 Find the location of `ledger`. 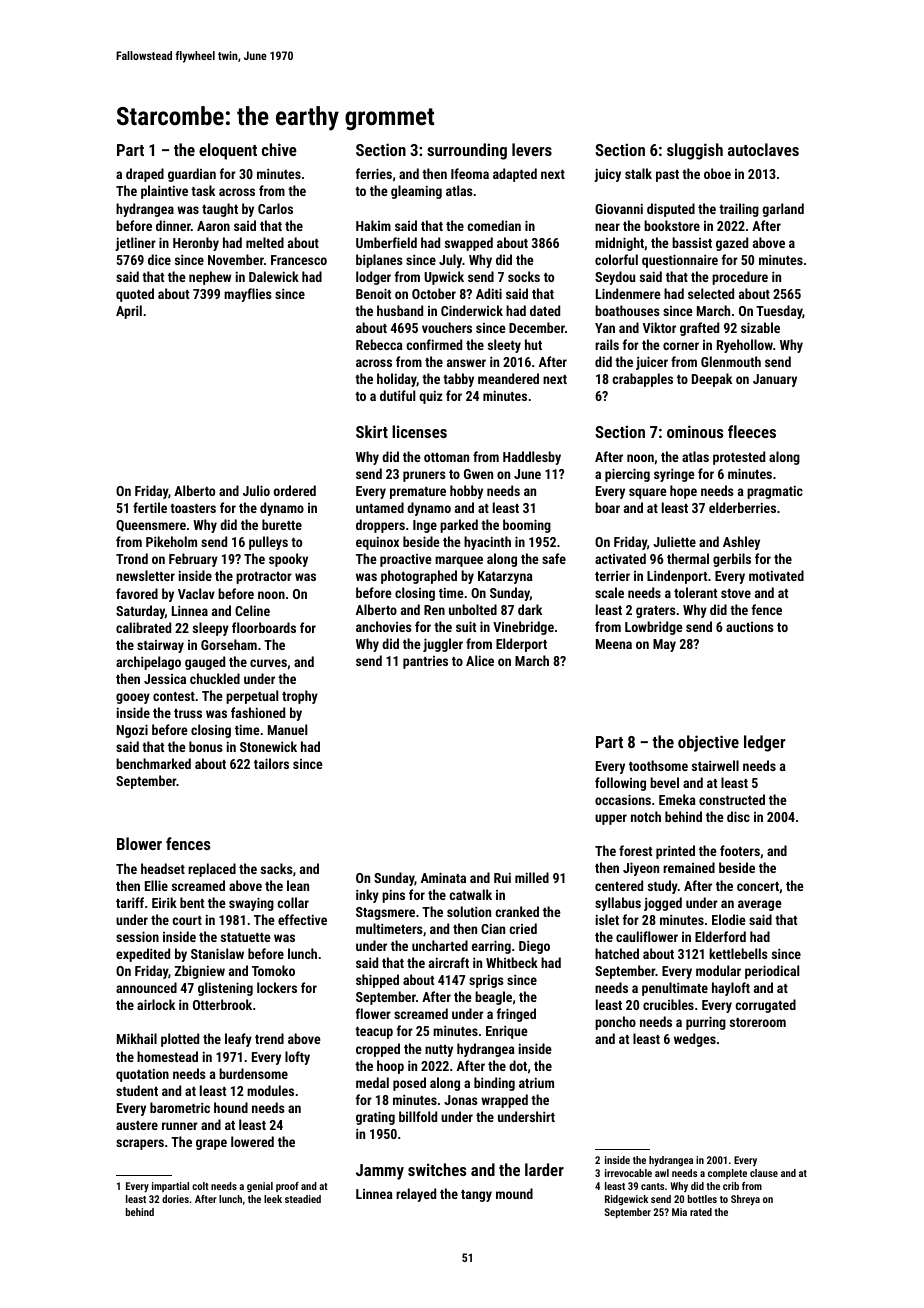

ledger is located at coordinates (764, 743).
